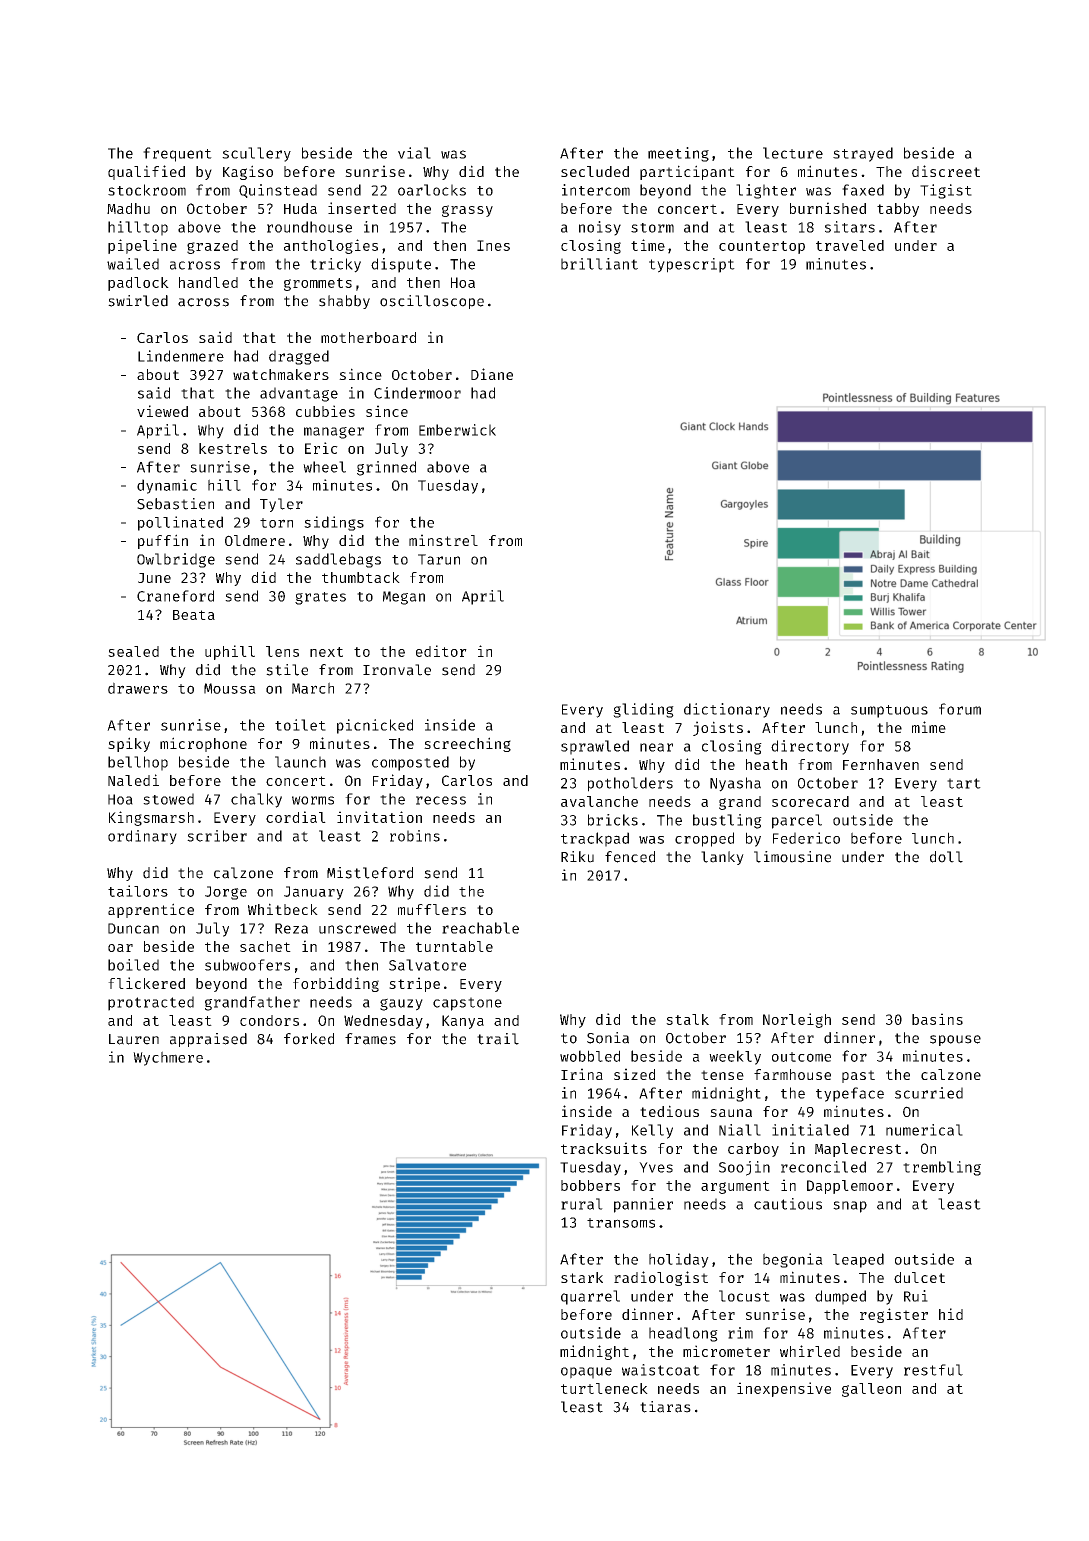 This screenshot has width=1089, height=1541. What do you see at coordinates (586, 1373) in the screenshot?
I see `opaque` at bounding box center [586, 1373].
